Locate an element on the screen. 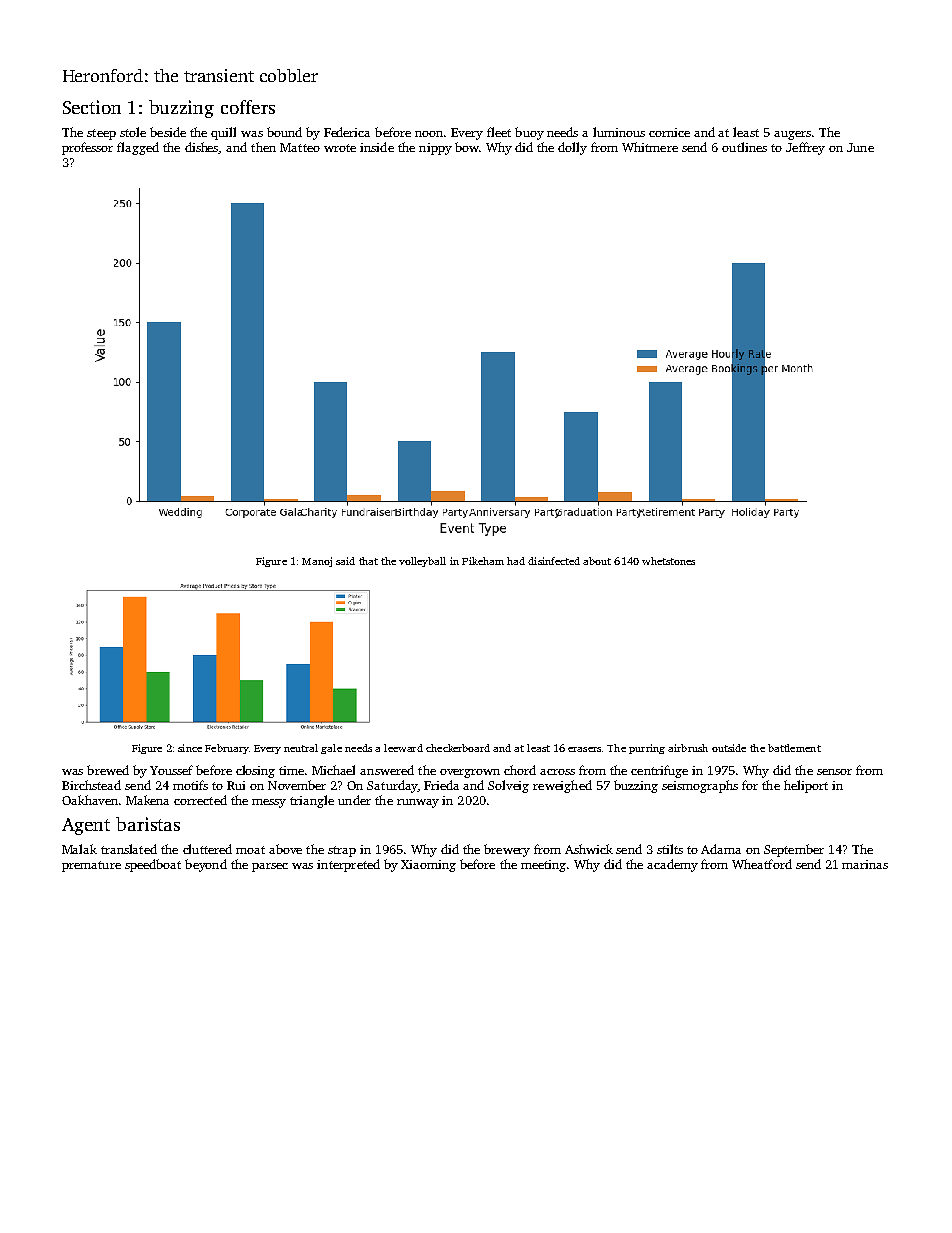 This screenshot has height=1233, width=952. said is located at coordinates (345, 561).
